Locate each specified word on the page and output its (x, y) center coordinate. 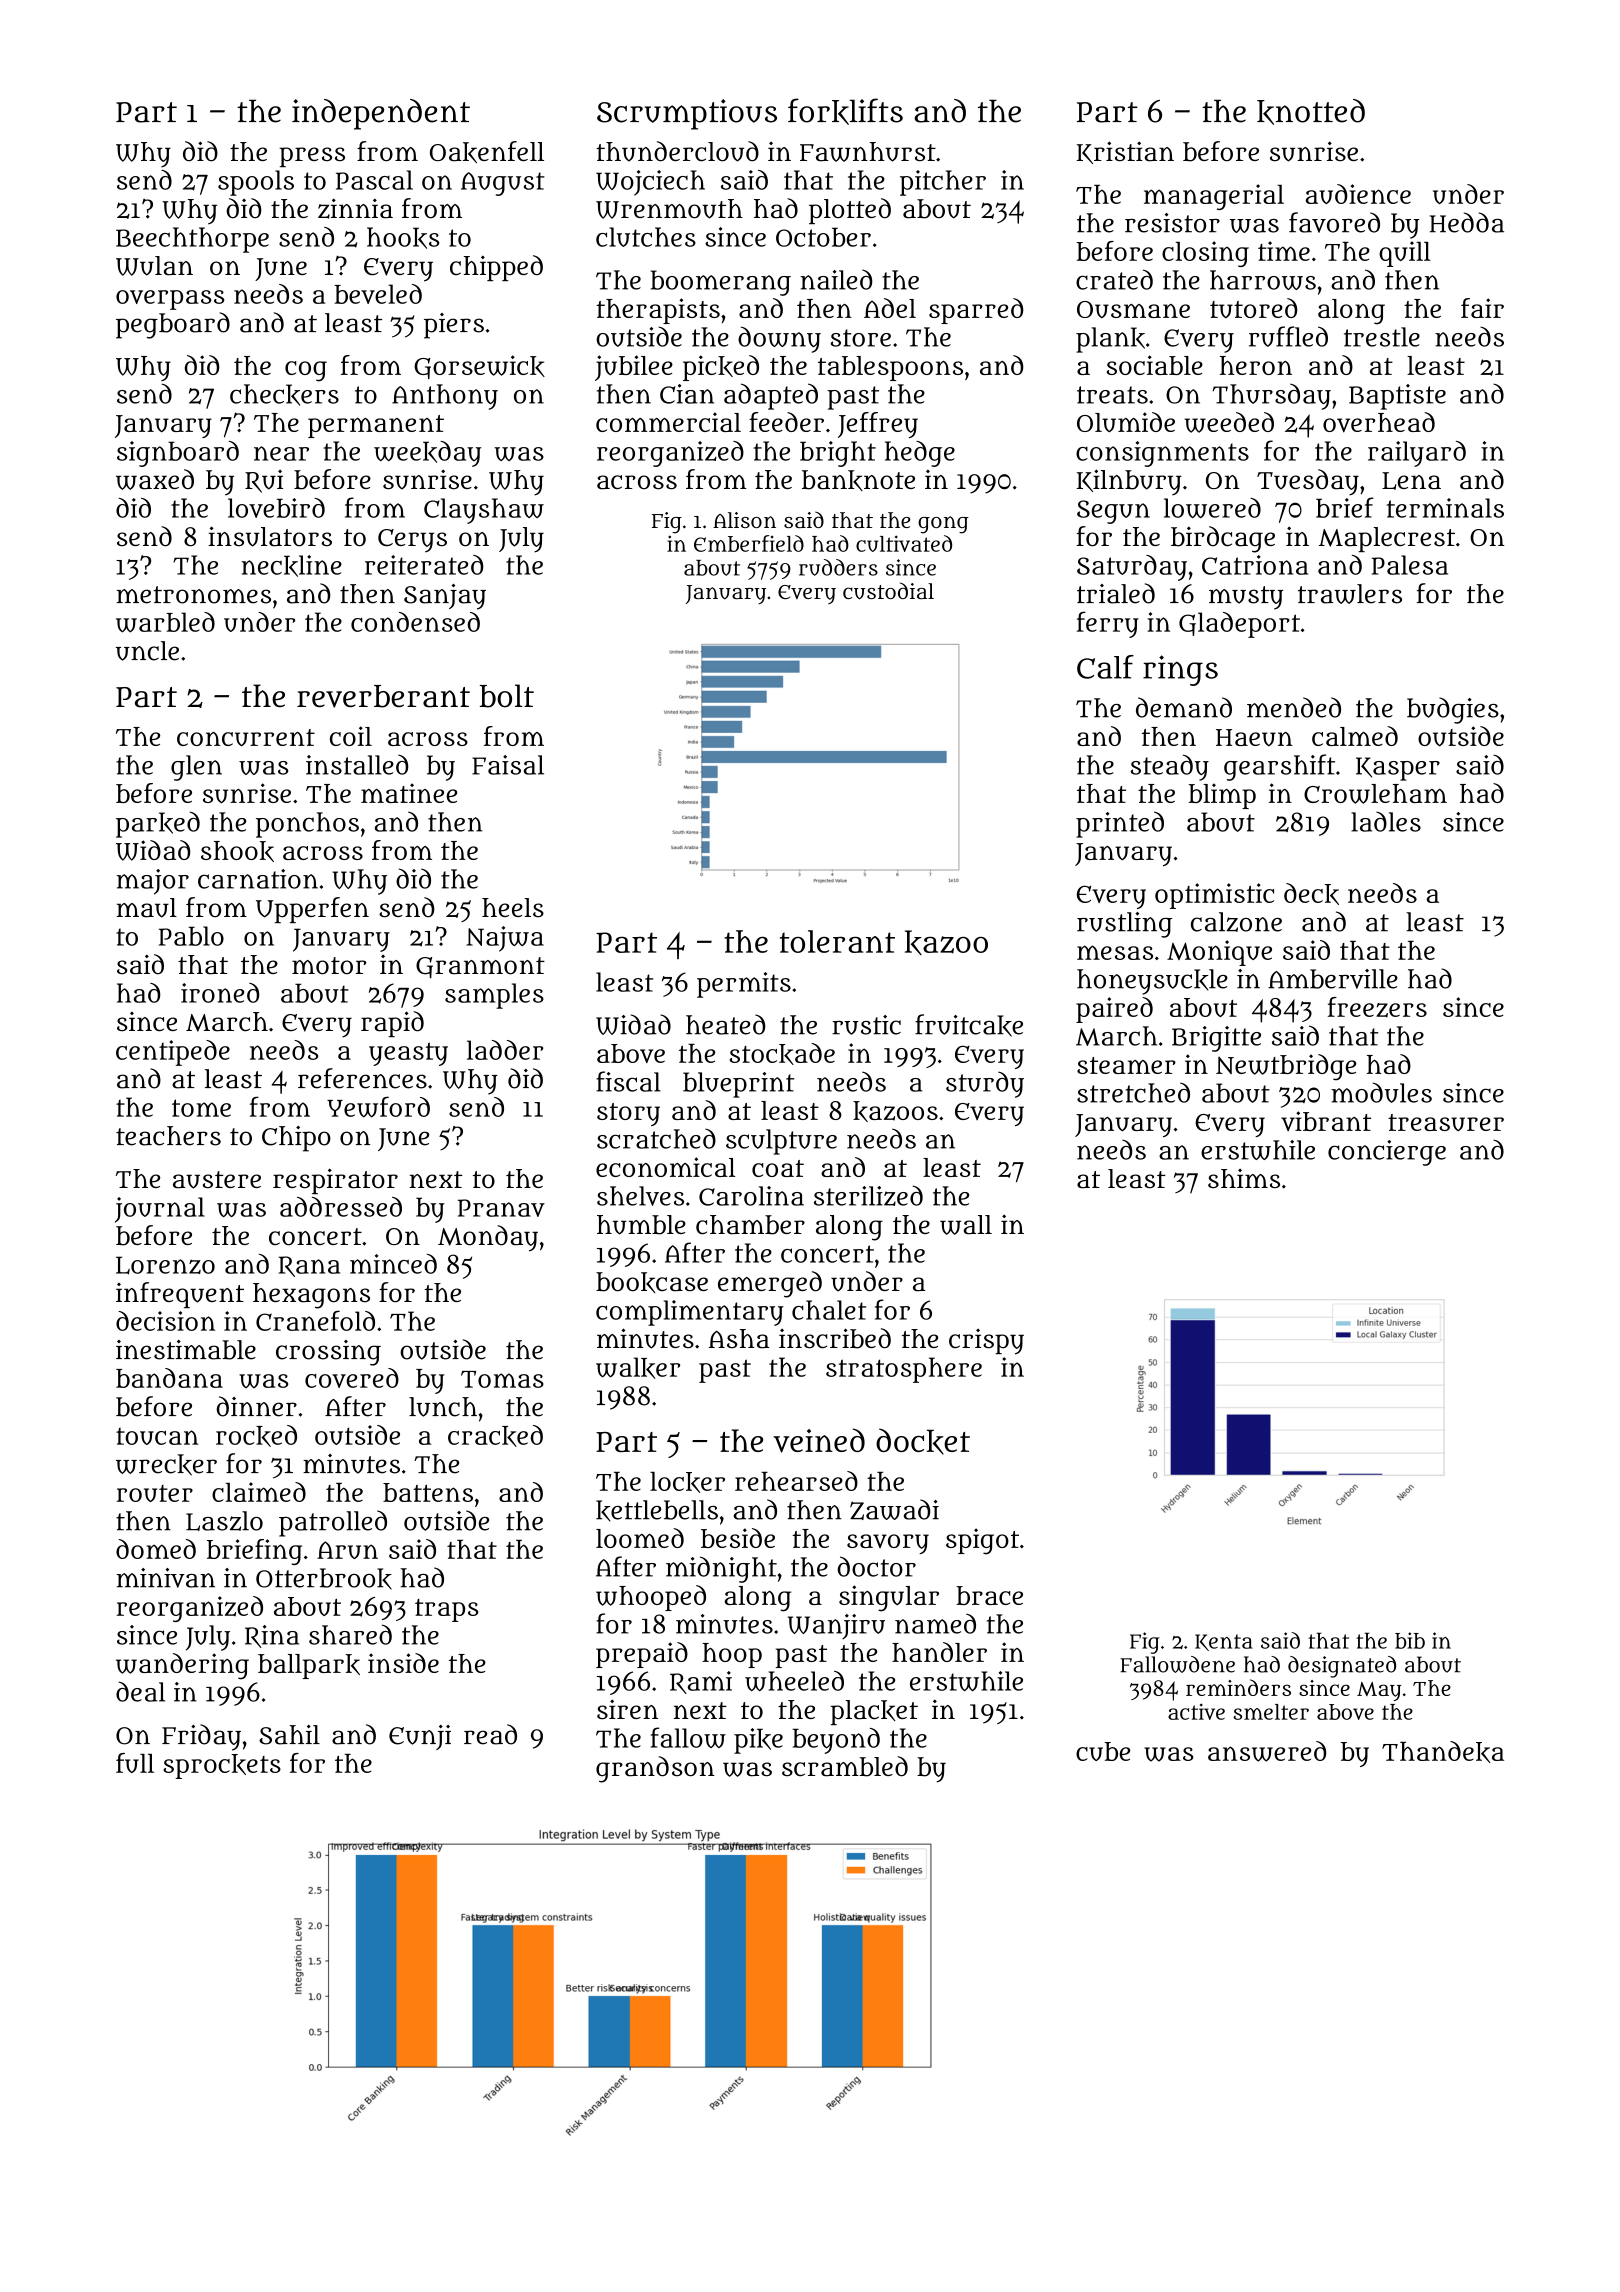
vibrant (1326, 1121)
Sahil (289, 1735)
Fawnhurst (868, 152)
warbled (165, 622)
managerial (1214, 197)
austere (217, 1180)
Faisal (508, 765)
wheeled (794, 1681)
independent (381, 114)
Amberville (1333, 979)
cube (1103, 1751)
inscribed (835, 1338)
